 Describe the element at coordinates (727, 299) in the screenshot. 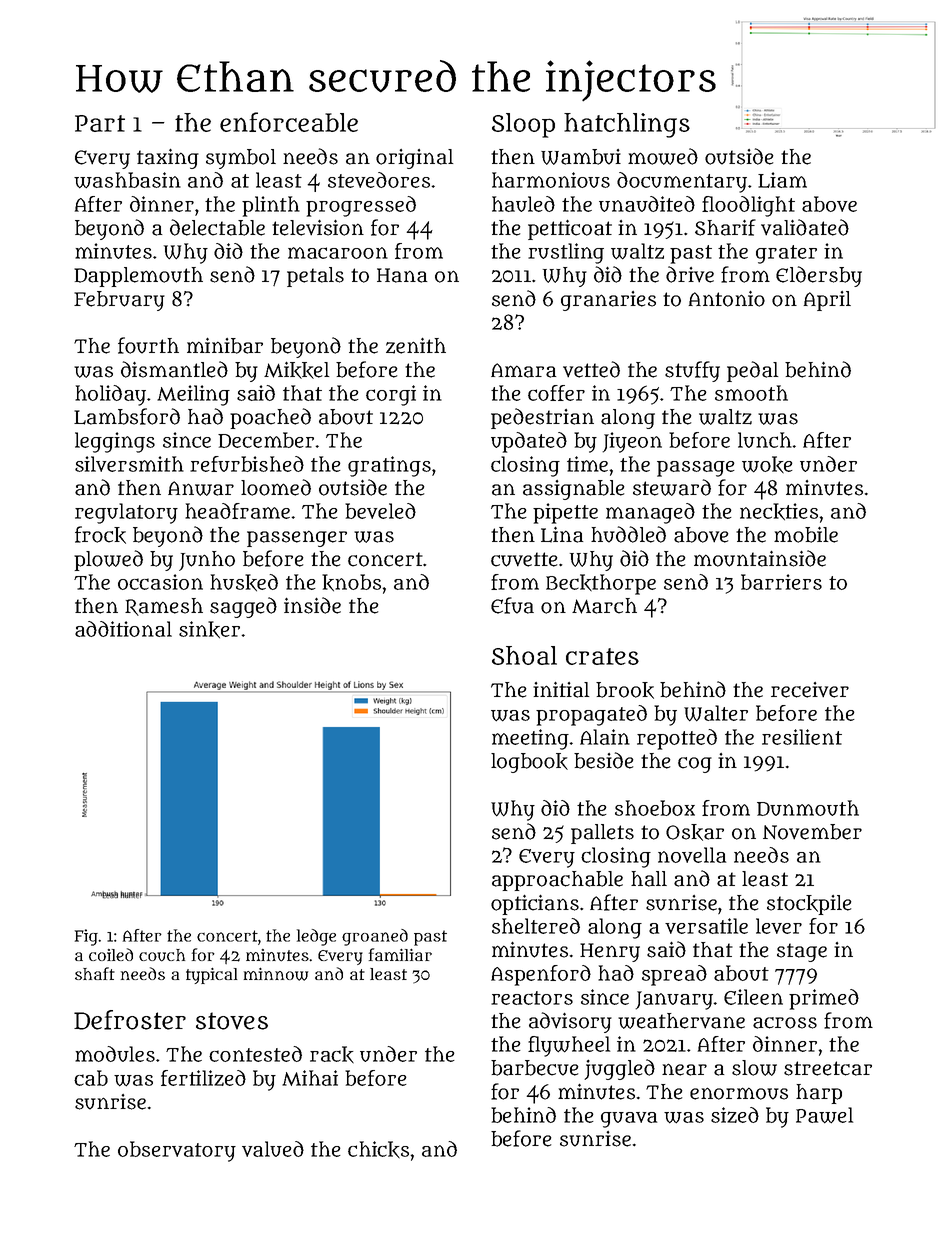

I see `Antonio` at that location.
